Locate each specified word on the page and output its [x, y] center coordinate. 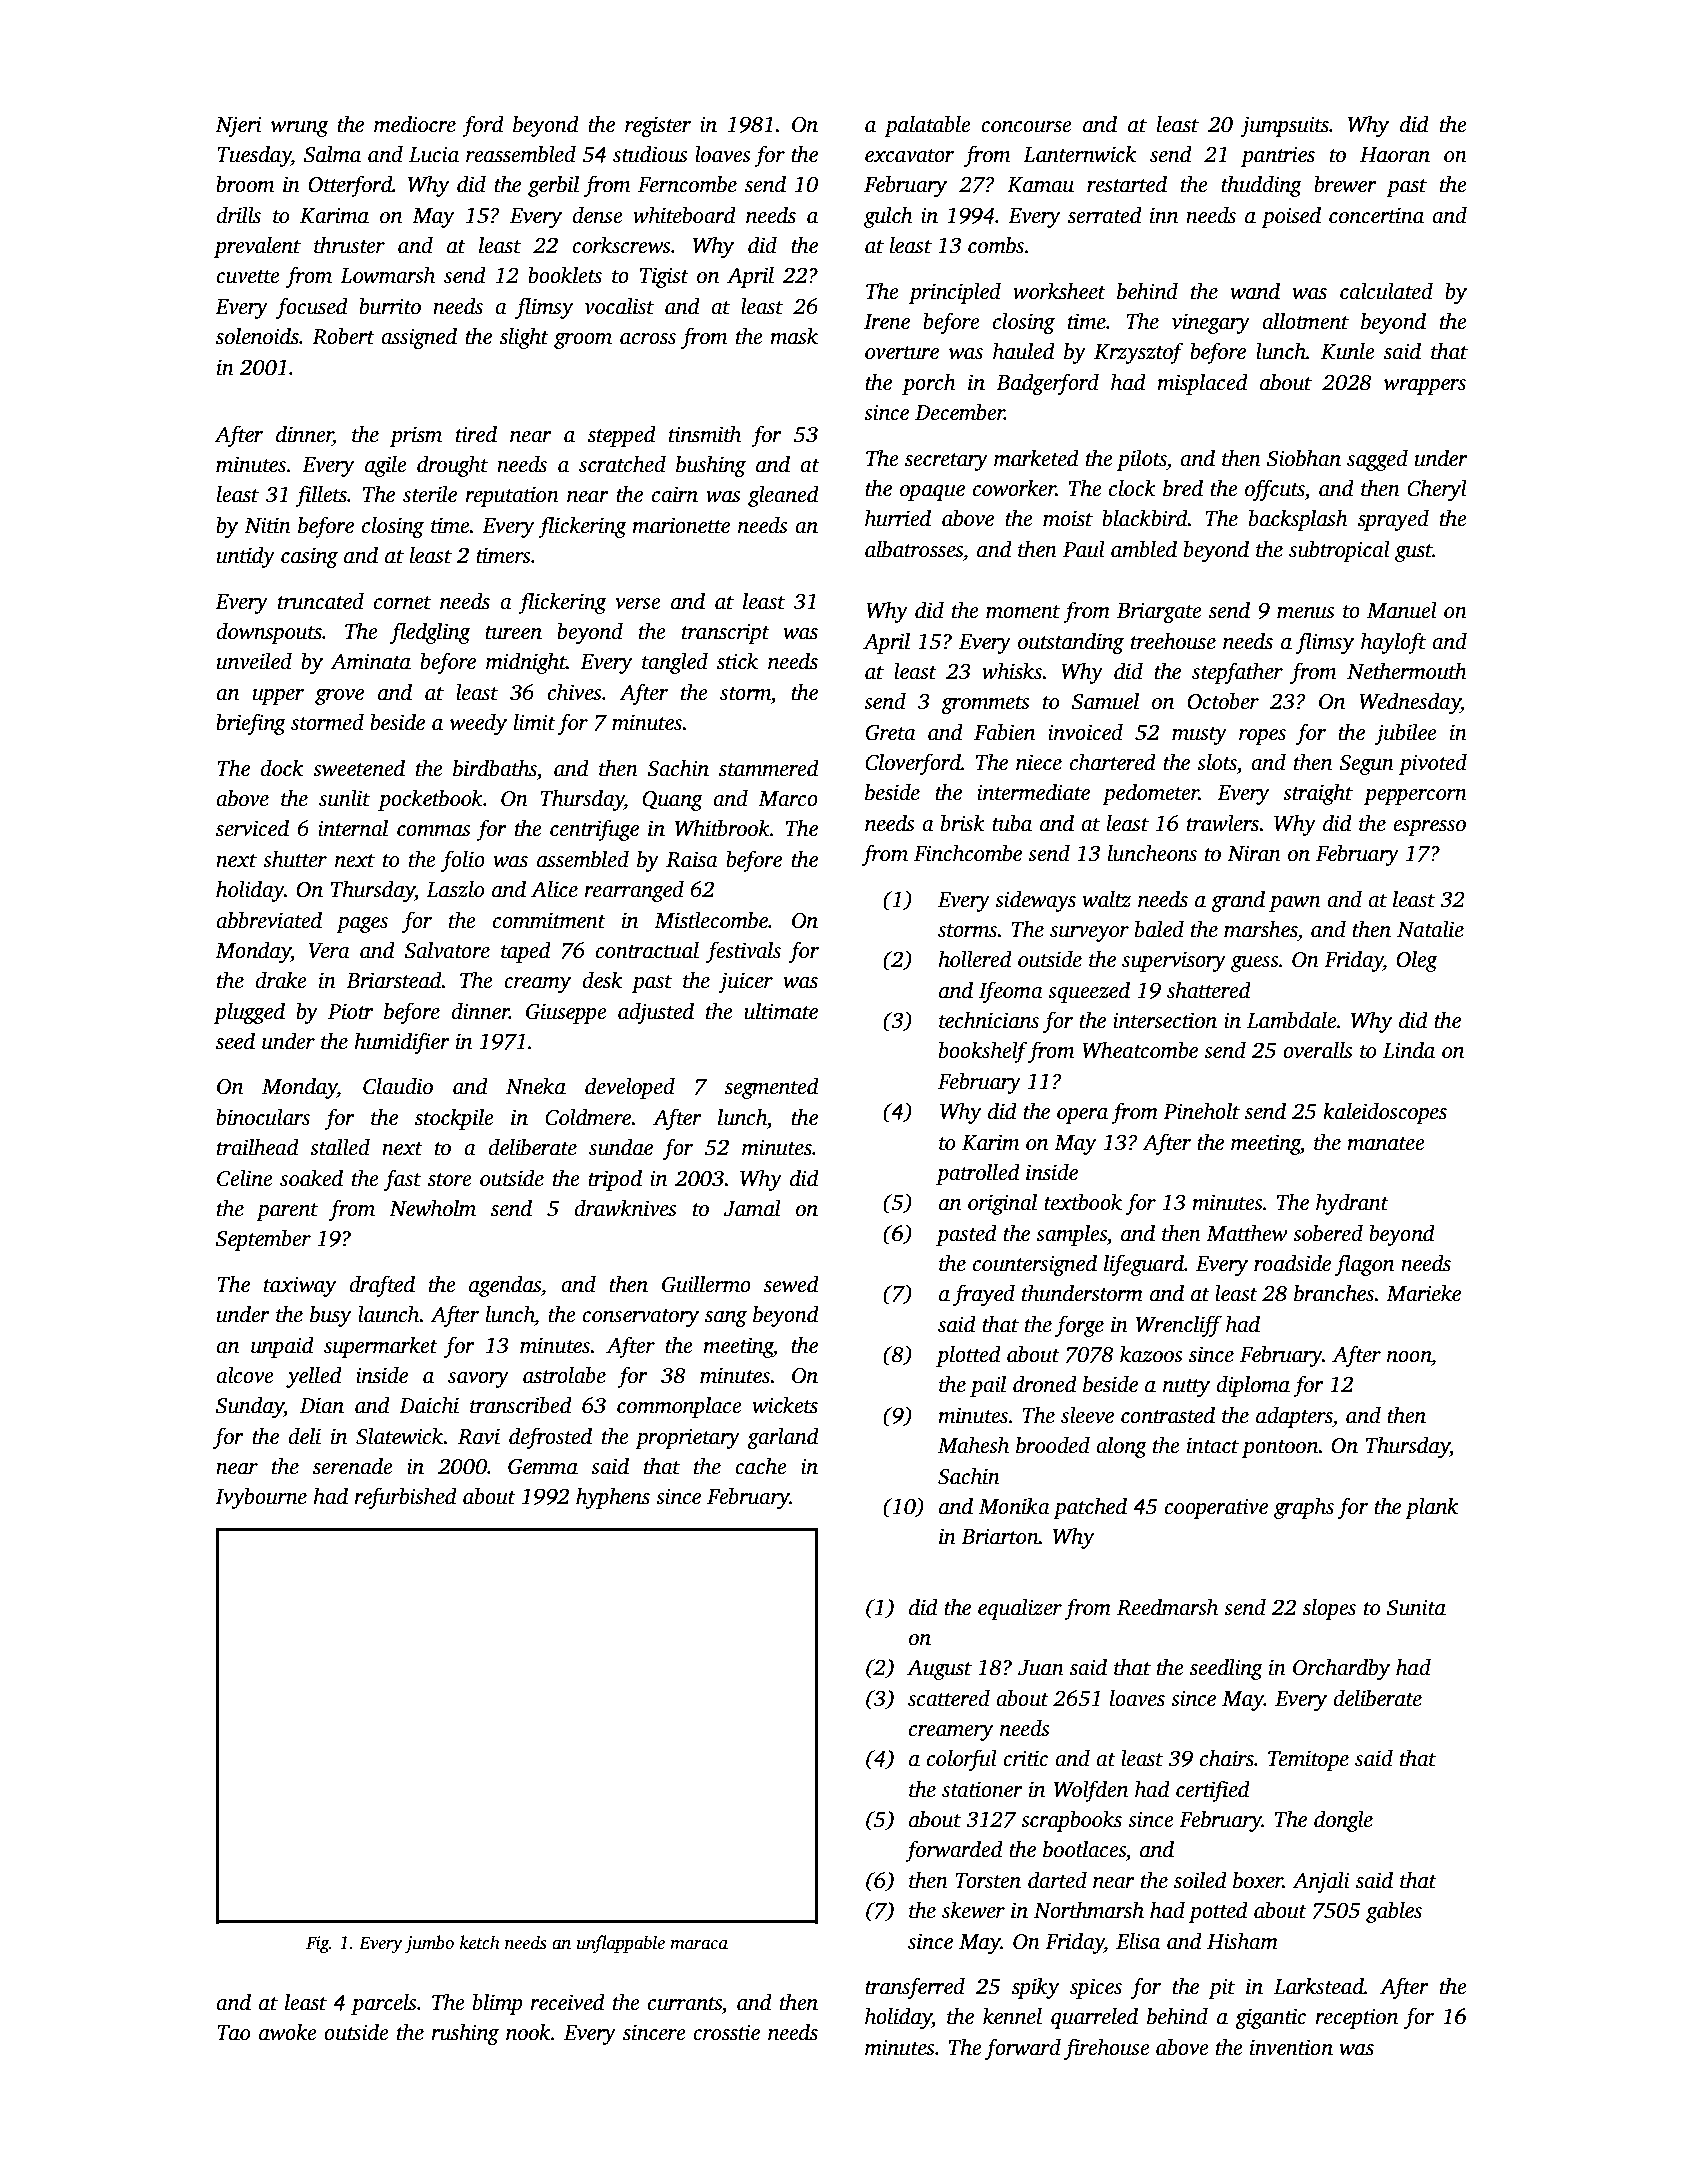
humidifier [402, 1043]
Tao [233, 2033]
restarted [1127, 184]
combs [996, 245]
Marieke [1423, 1293]
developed [630, 1088]
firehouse [1106, 2049]
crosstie [726, 2032]
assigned [419, 338]
